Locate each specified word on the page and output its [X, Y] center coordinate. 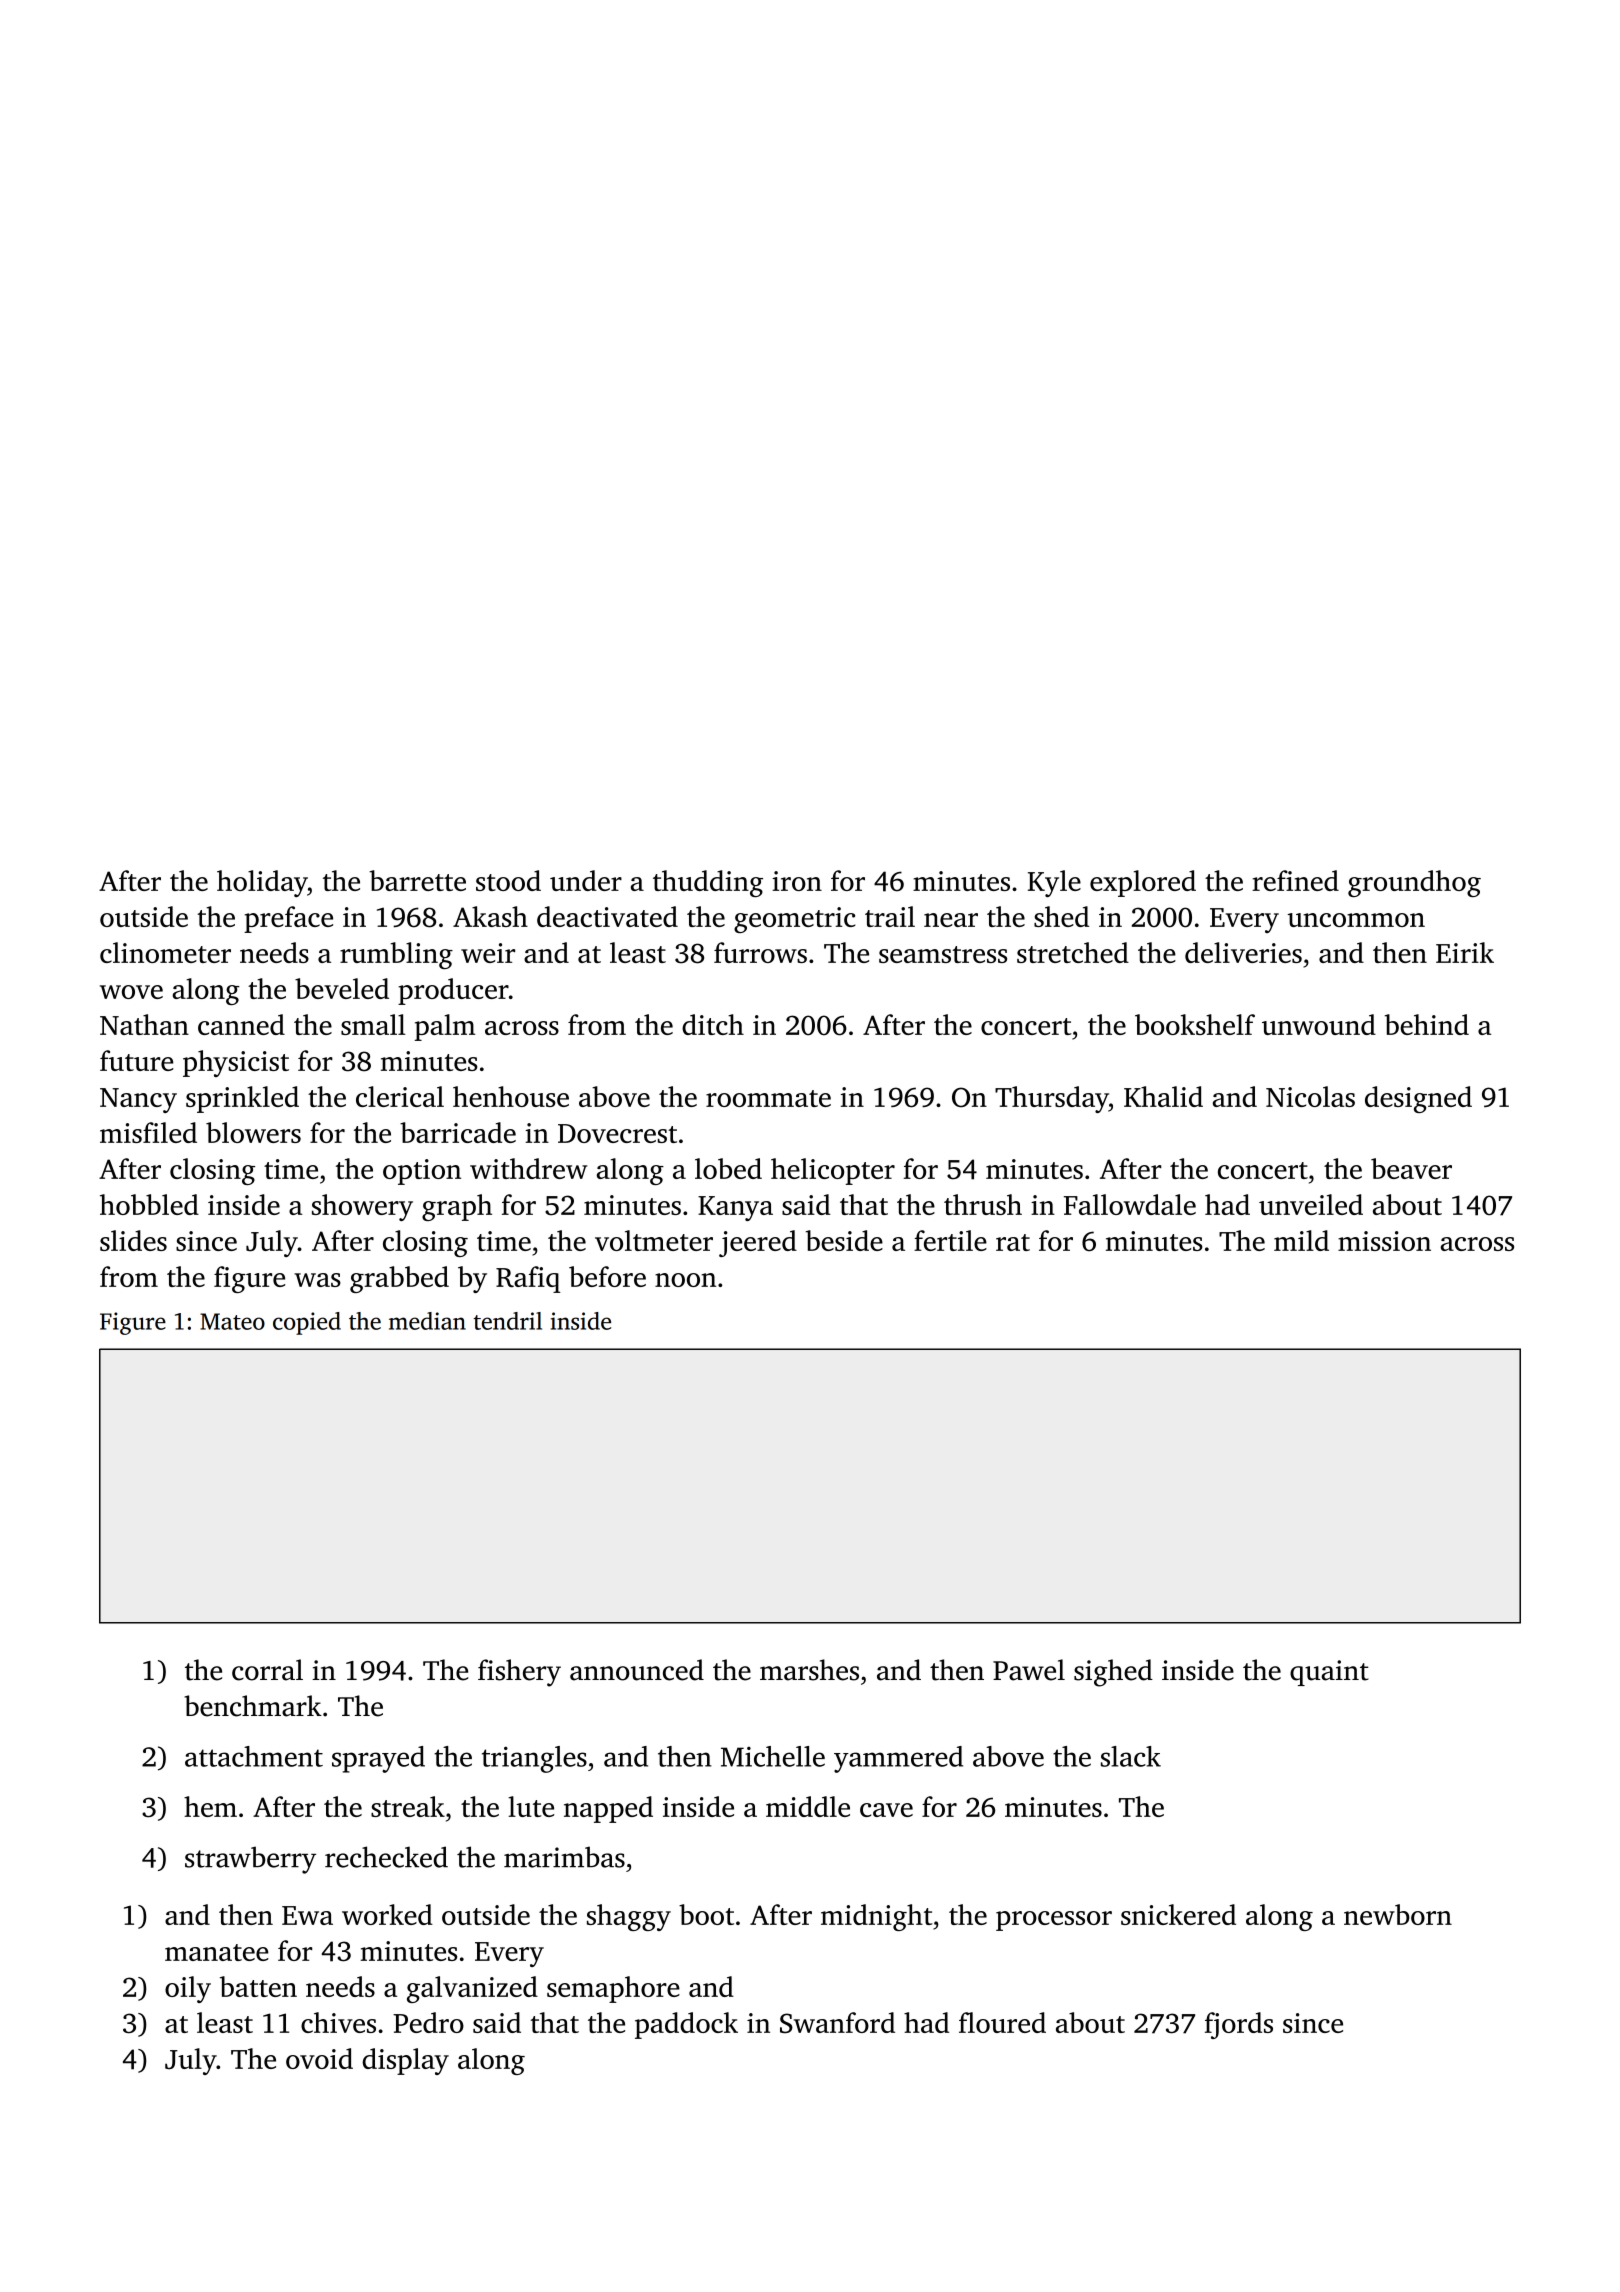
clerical [400, 1096]
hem [210, 1806]
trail [890, 916]
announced [637, 1670]
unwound [1319, 1024]
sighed [1113, 1673]
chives [338, 2022]
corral [267, 1670]
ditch [713, 1024]
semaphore [613, 1989]
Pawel [1029, 1670]
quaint [1329, 1673]
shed [1061, 916]
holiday [262, 883]
